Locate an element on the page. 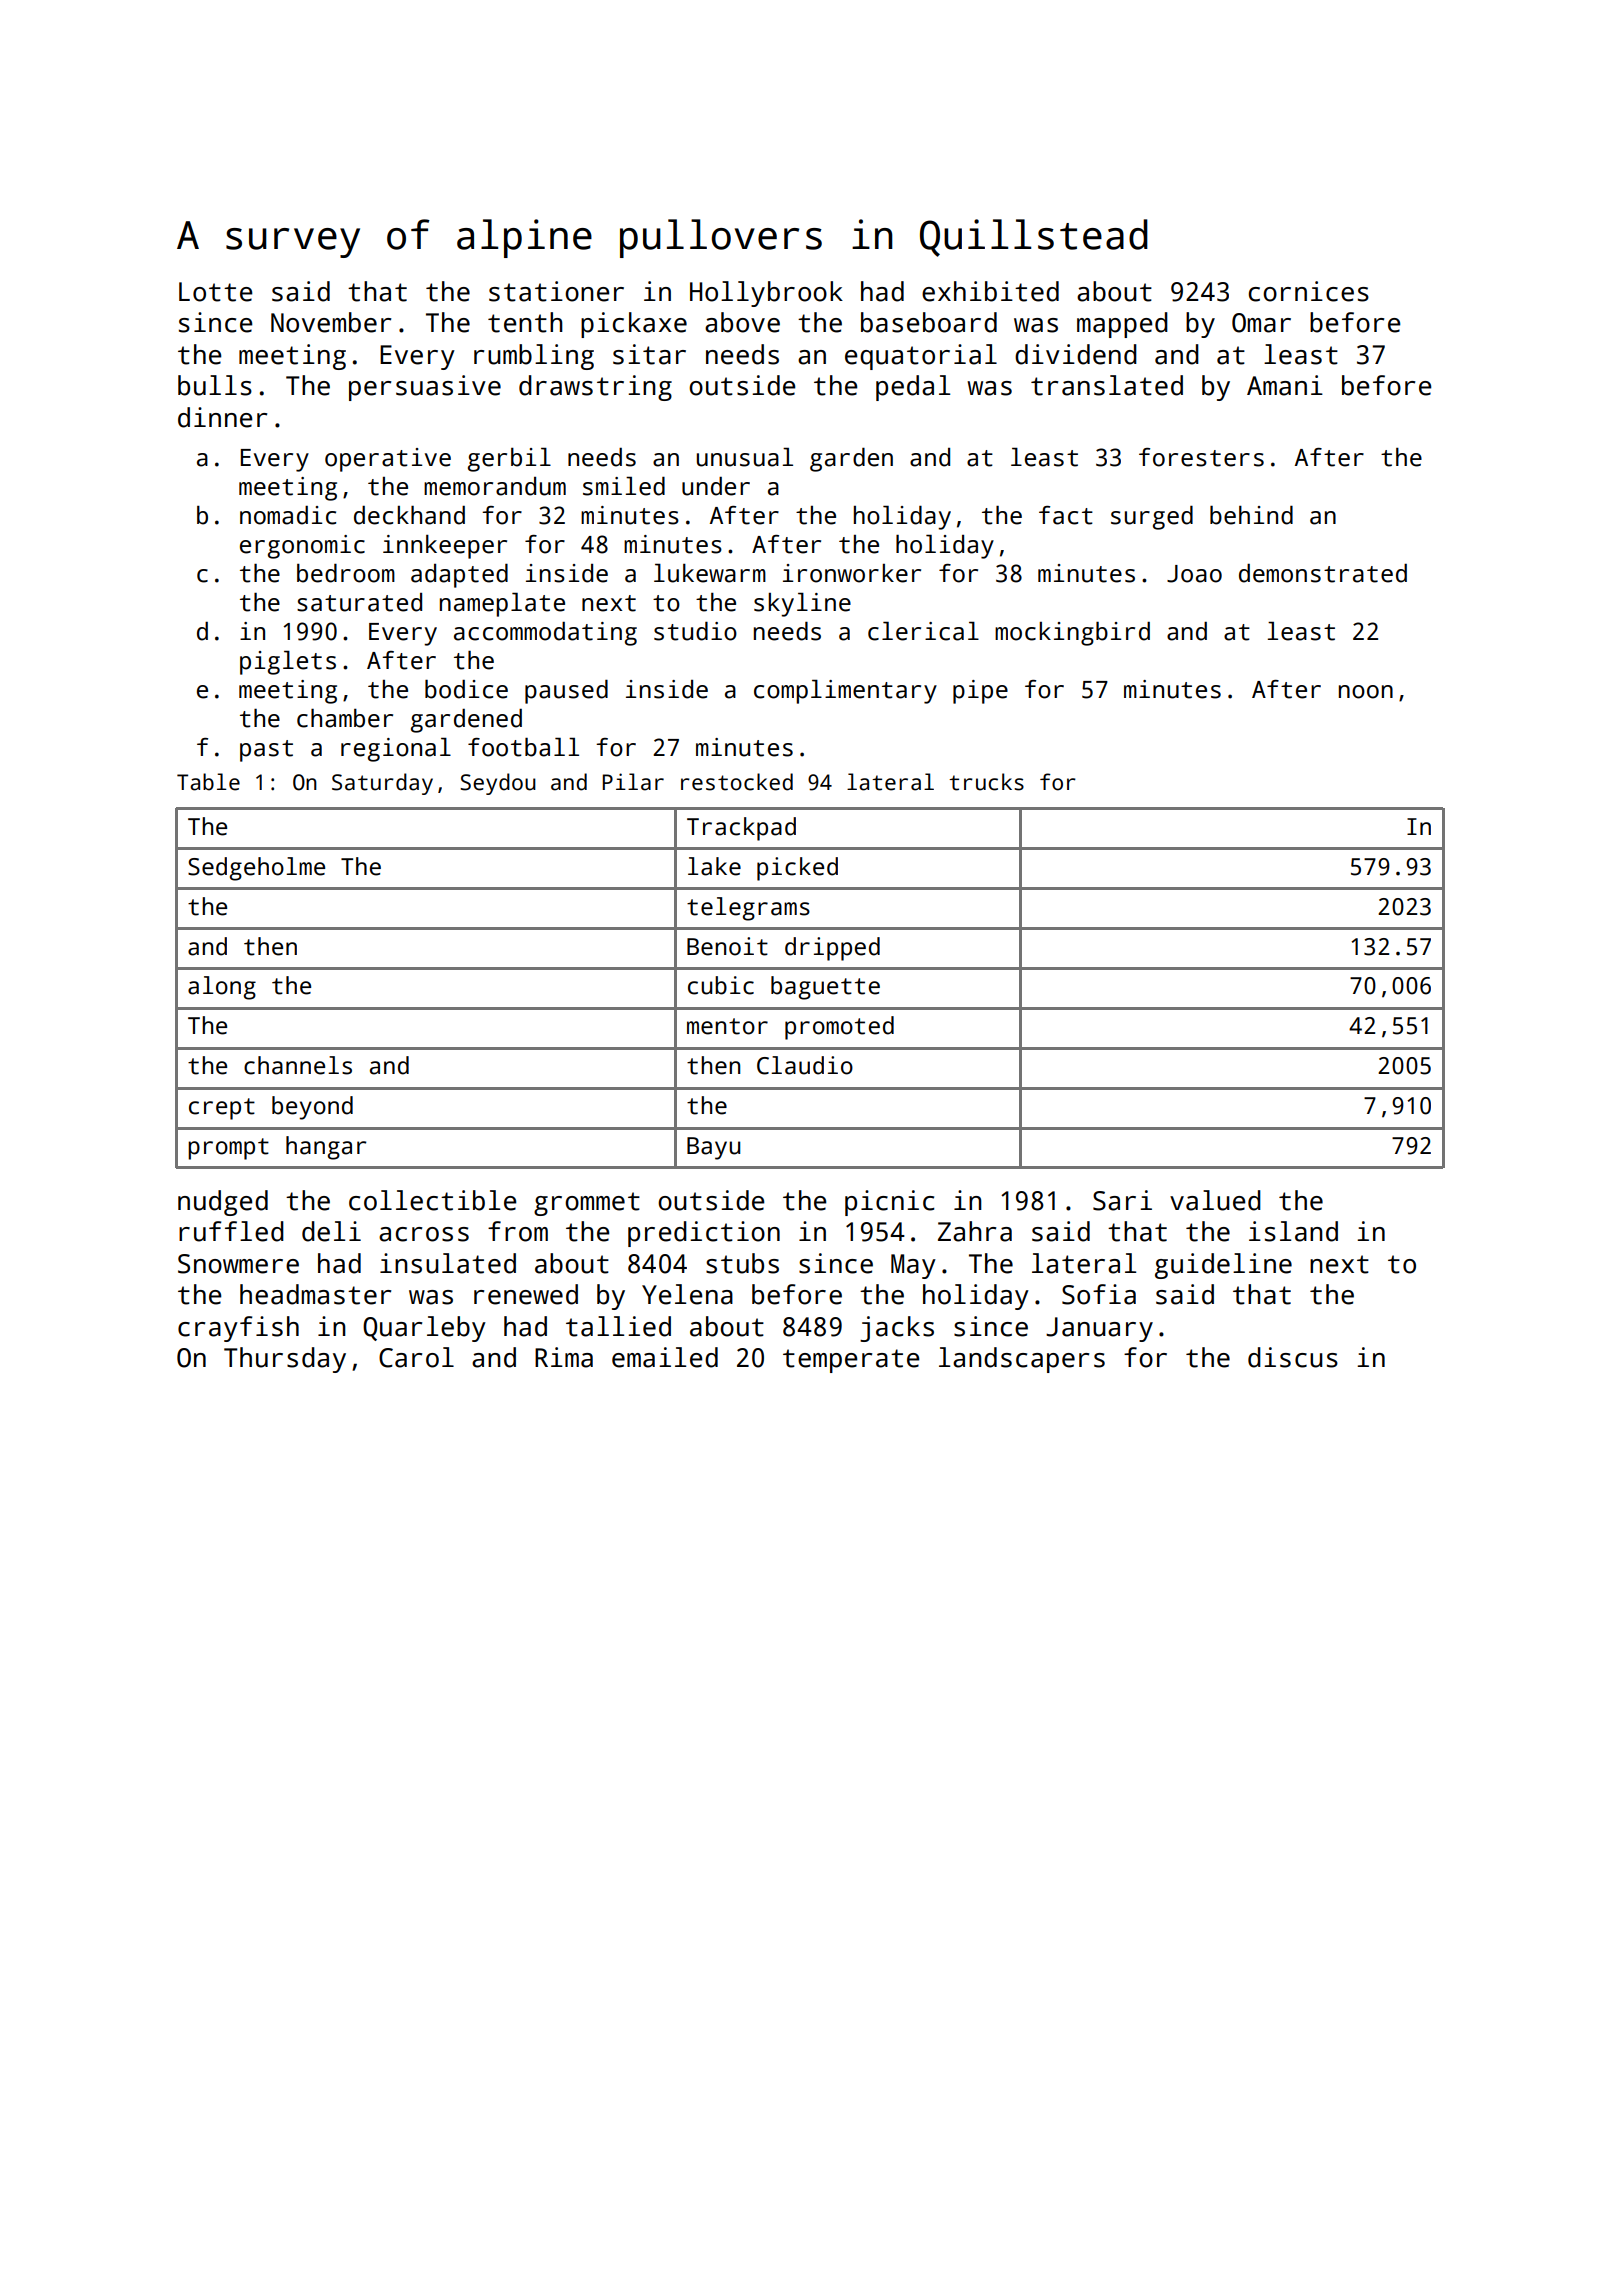 The image size is (1620, 2292). piglets is located at coordinates (288, 662).
